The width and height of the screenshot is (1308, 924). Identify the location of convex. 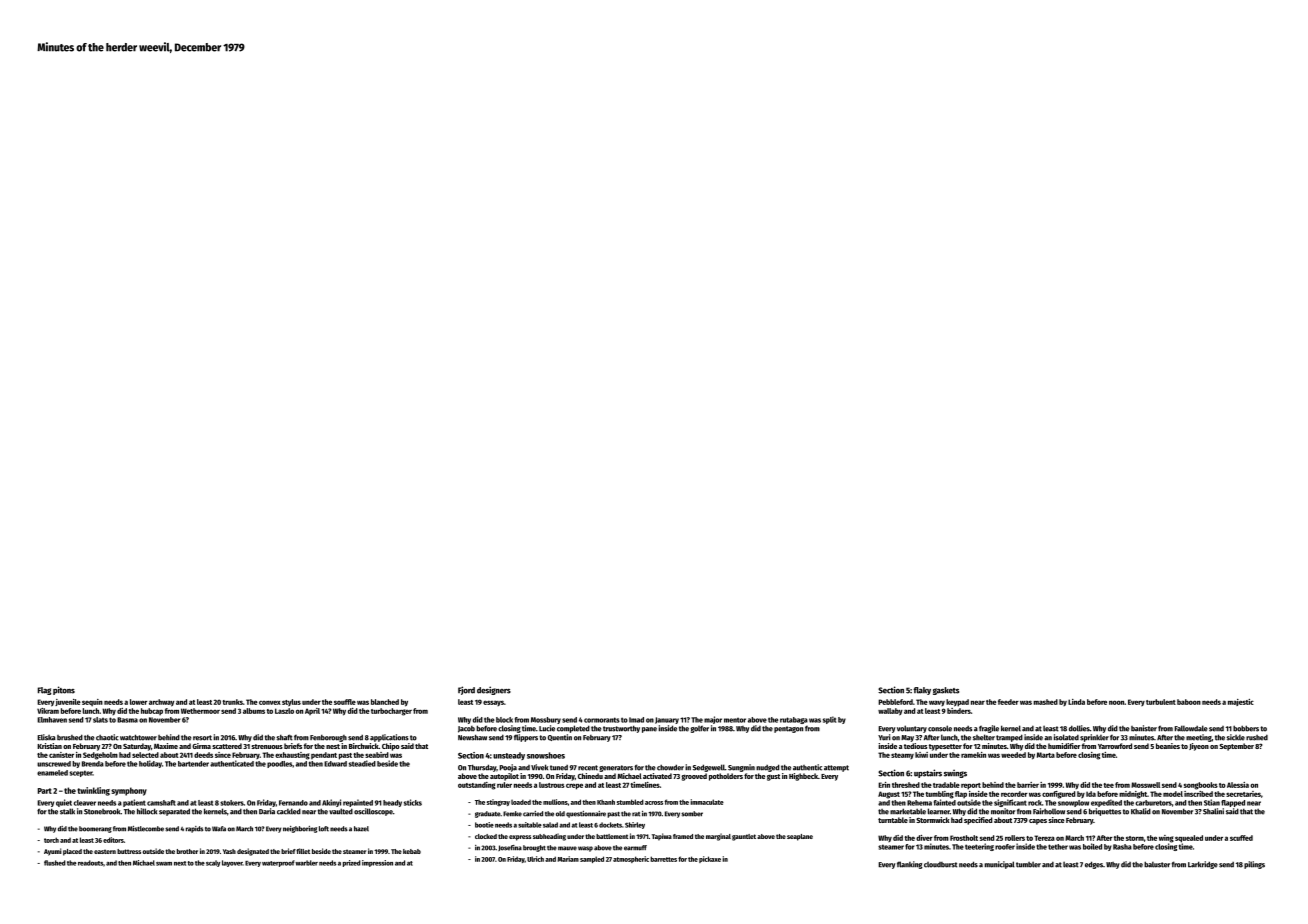
(270, 702).
